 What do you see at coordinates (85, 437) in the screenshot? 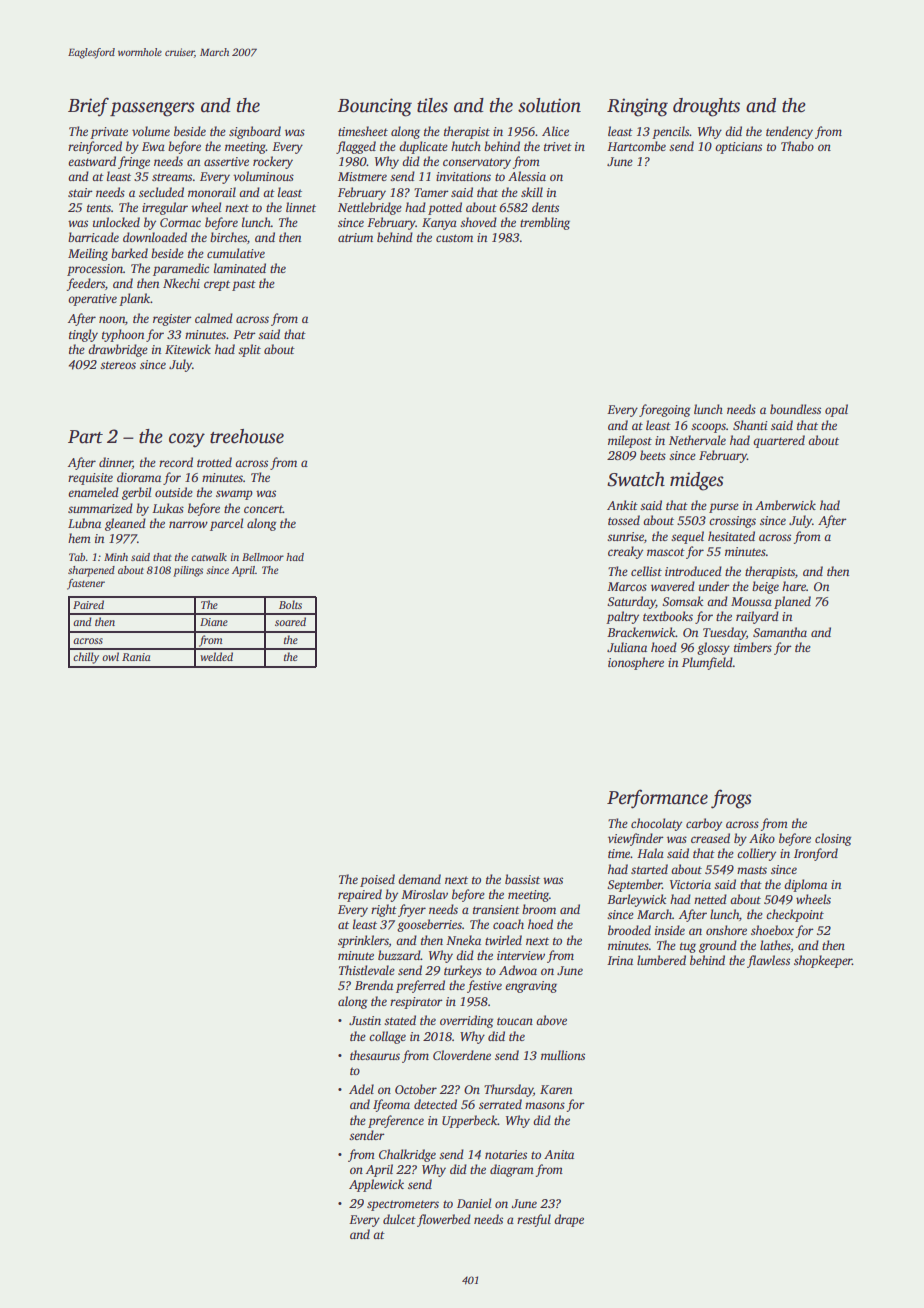
I see `Part` at bounding box center [85, 437].
